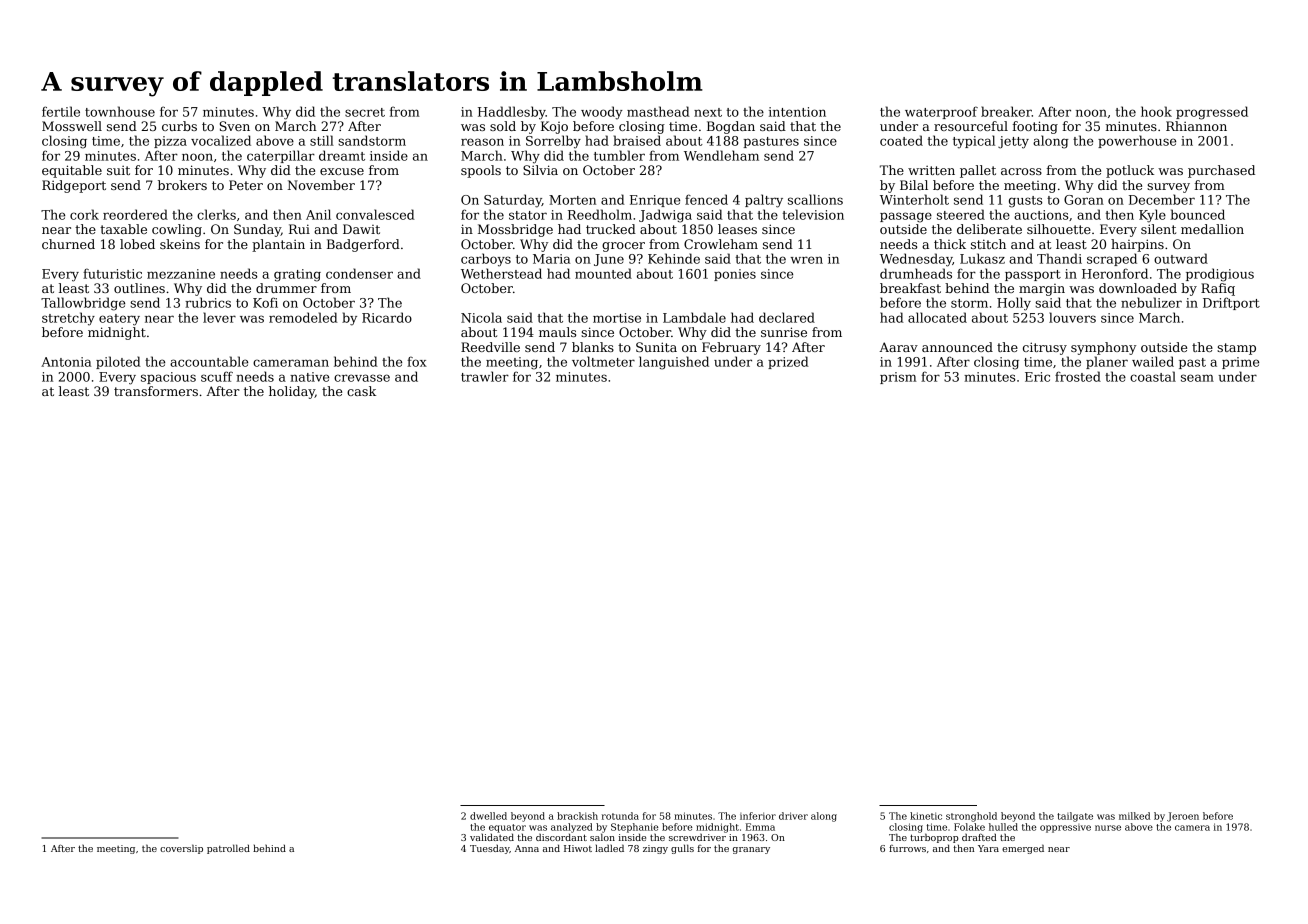 The width and height of the image is (1308, 924). What do you see at coordinates (1197, 378) in the image?
I see `seam` at bounding box center [1197, 378].
